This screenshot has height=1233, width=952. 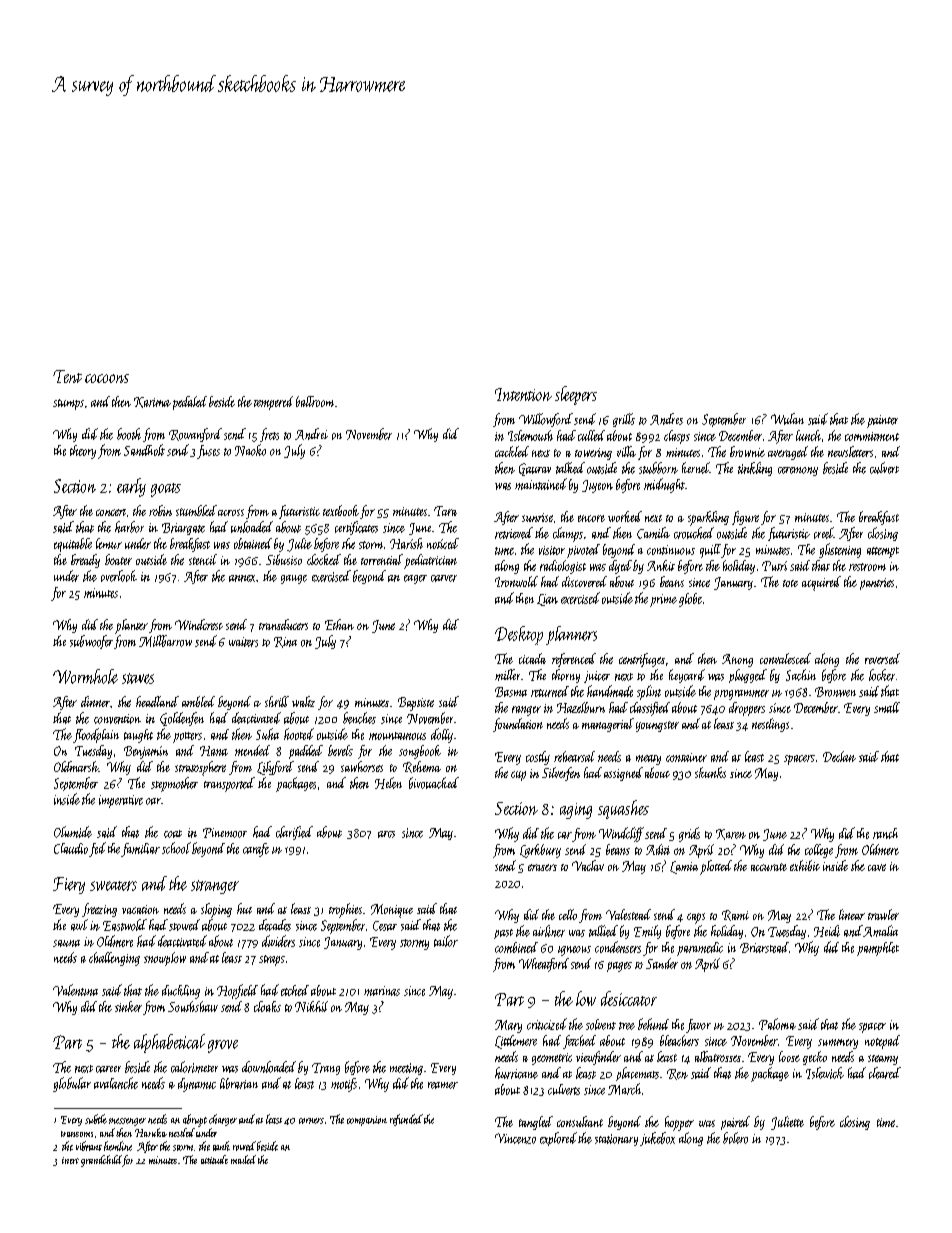 I want to click on stencil, so click(x=203, y=559).
